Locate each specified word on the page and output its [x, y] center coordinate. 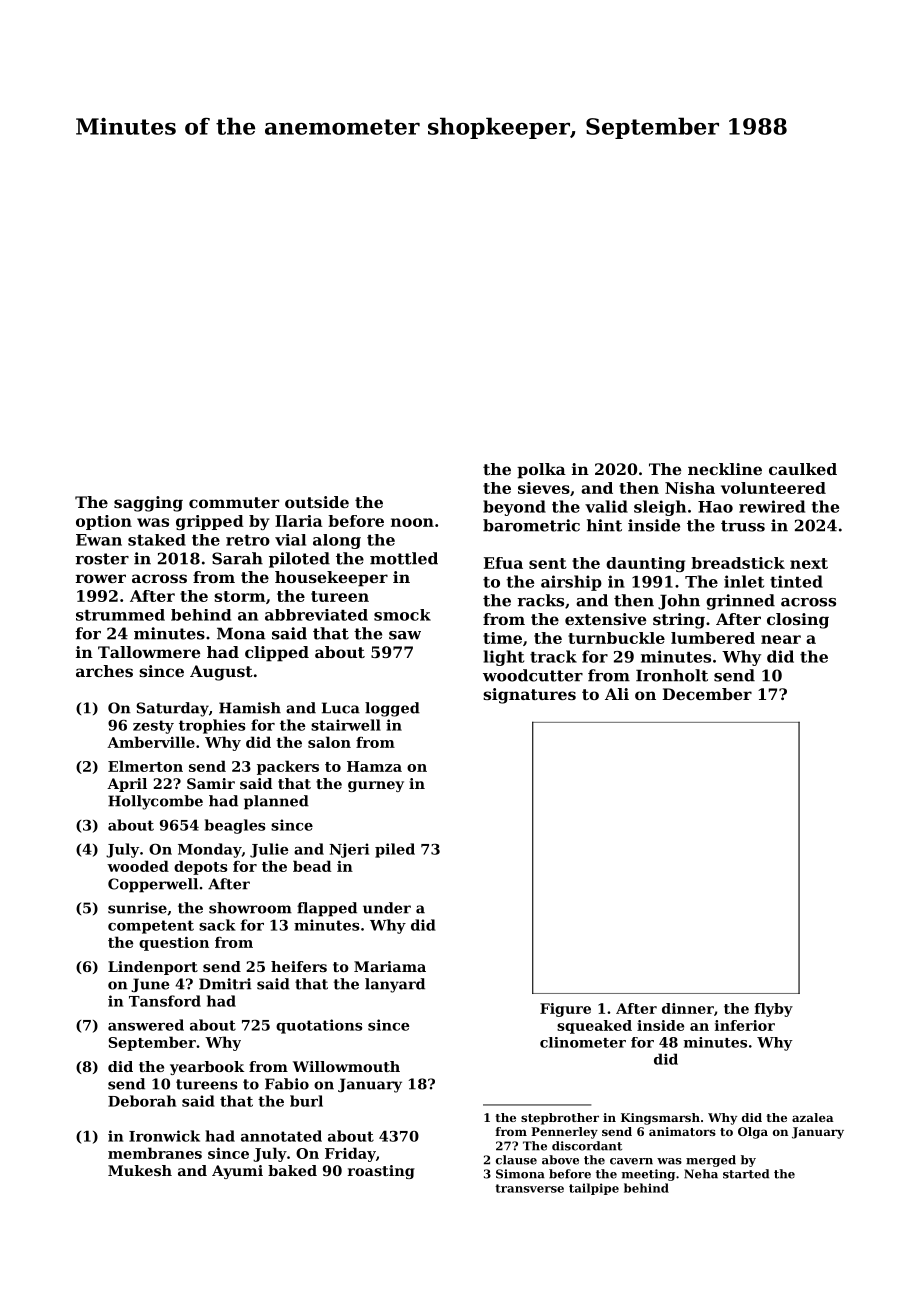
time [502, 638]
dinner [688, 1008]
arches [104, 671]
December [707, 694]
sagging [148, 504]
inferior [745, 1025]
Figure [565, 1010]
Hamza [374, 766]
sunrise [137, 908]
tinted [796, 581]
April [127, 785]
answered [146, 1025]
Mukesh [140, 1170]
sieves [544, 488]
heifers [299, 966]
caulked [803, 469]
